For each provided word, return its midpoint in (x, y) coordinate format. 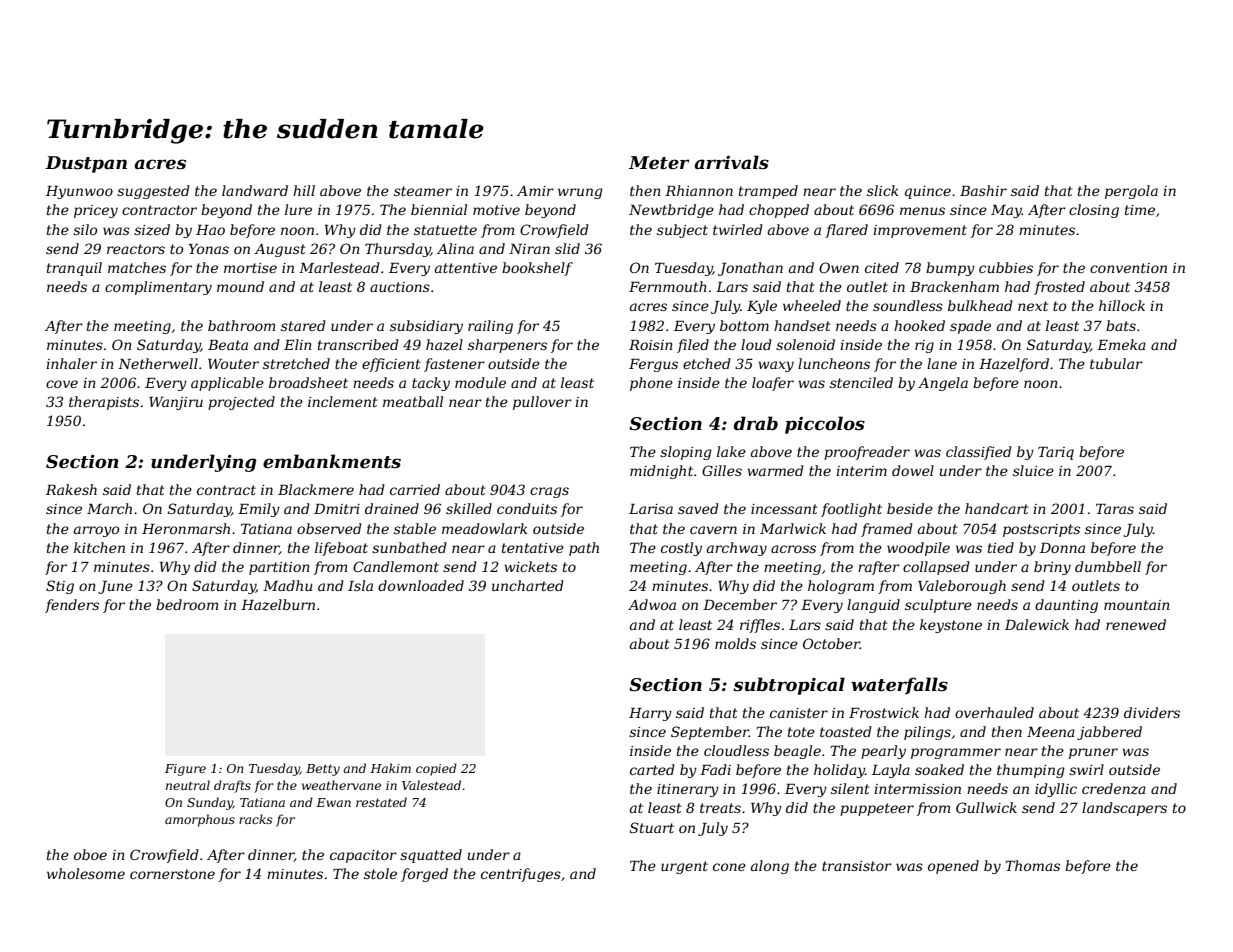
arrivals (731, 162)
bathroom (241, 325)
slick (883, 190)
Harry (650, 714)
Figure (185, 770)
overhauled (994, 712)
